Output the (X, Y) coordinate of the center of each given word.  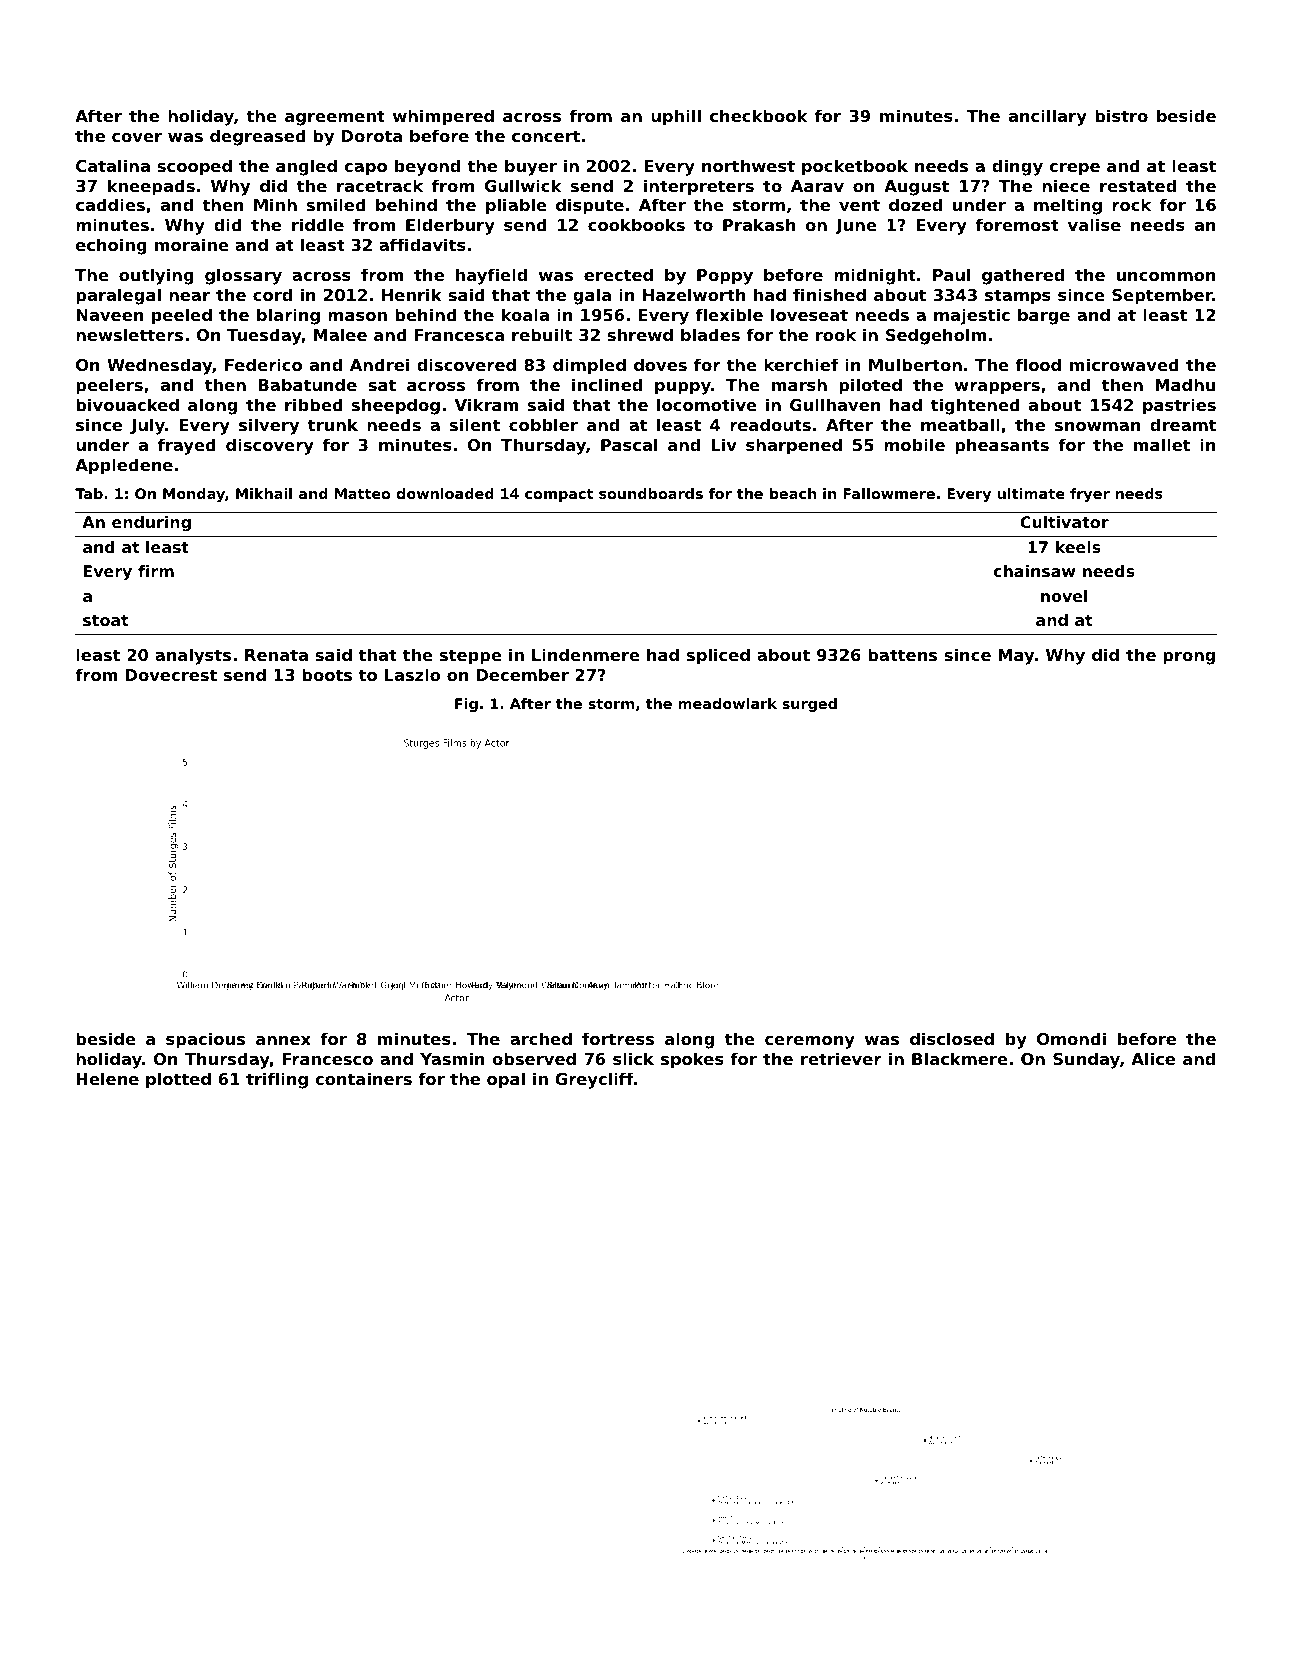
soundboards (651, 493)
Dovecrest (171, 675)
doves (660, 364)
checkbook (759, 115)
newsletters (129, 334)
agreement (335, 118)
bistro (1121, 115)
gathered (1023, 276)
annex (283, 1040)
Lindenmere (586, 654)
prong (1189, 658)
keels (1078, 547)
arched (541, 1038)
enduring (151, 524)
